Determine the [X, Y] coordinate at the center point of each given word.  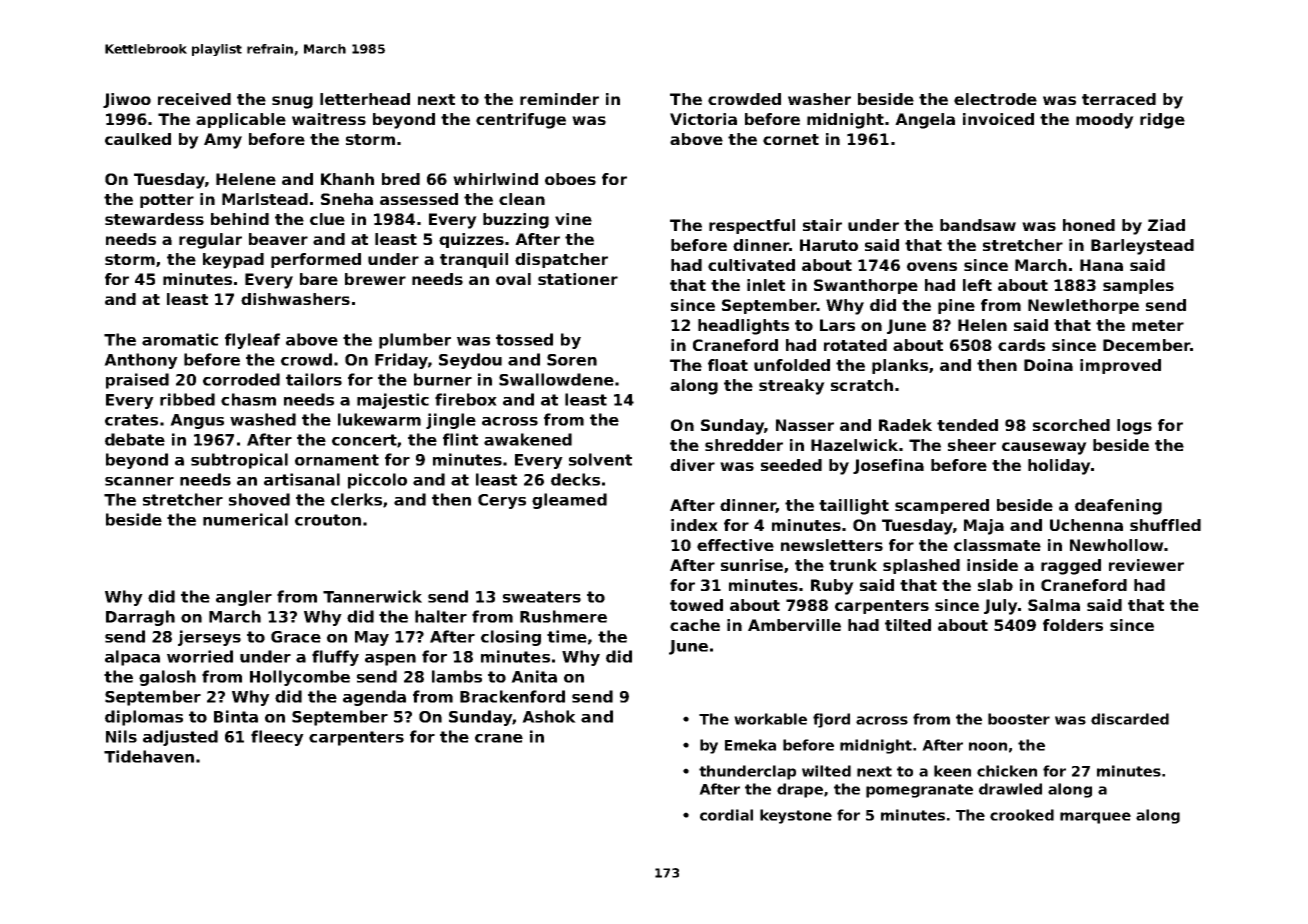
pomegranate [919, 791]
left [977, 285]
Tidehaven [149, 756]
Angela [925, 121]
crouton [328, 520]
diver [692, 465]
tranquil [474, 260]
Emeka [750, 745]
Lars [837, 325]
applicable [241, 120]
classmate [997, 545]
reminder [559, 99]
